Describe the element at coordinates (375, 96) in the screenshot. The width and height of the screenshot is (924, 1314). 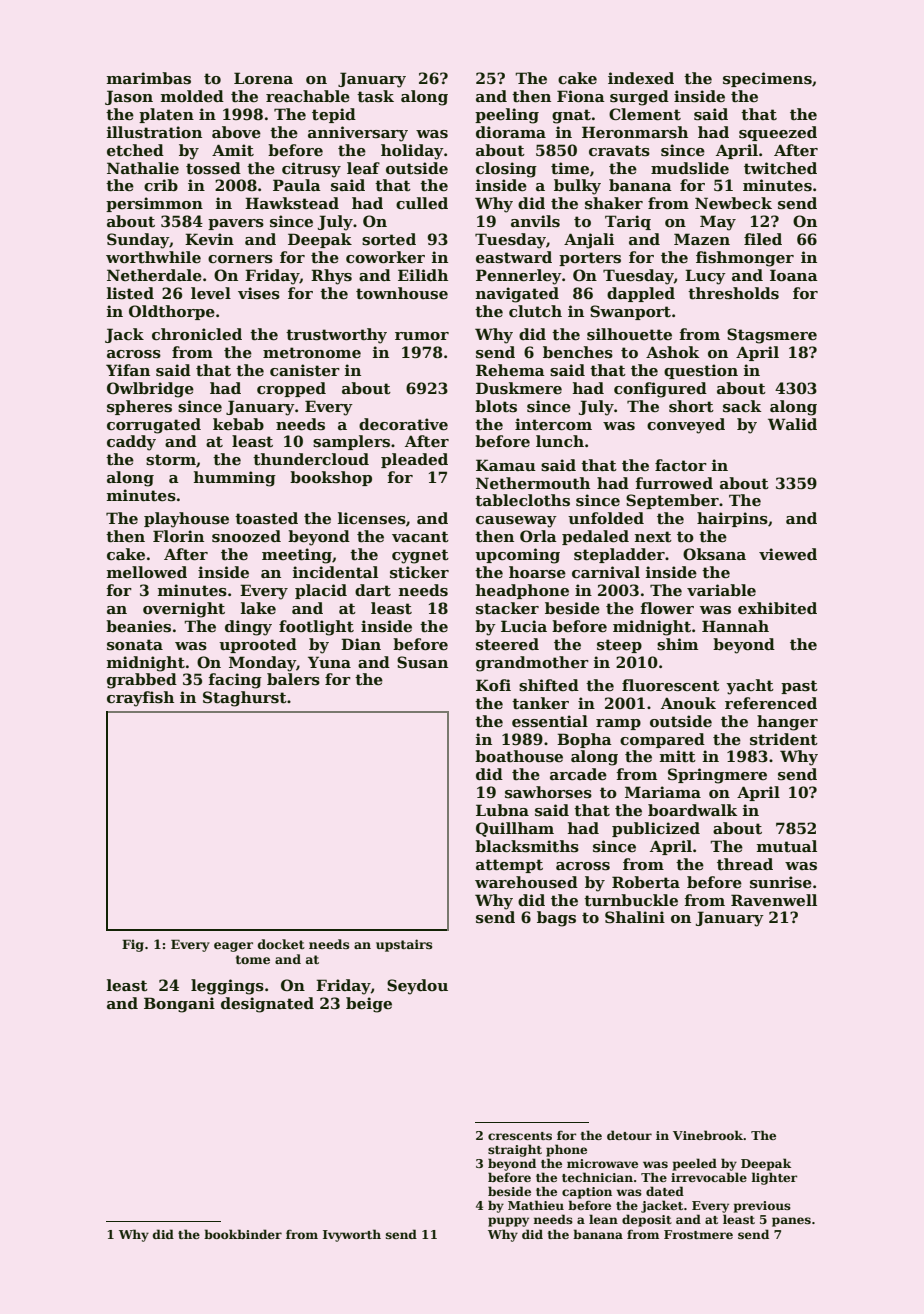
I see `task` at that location.
